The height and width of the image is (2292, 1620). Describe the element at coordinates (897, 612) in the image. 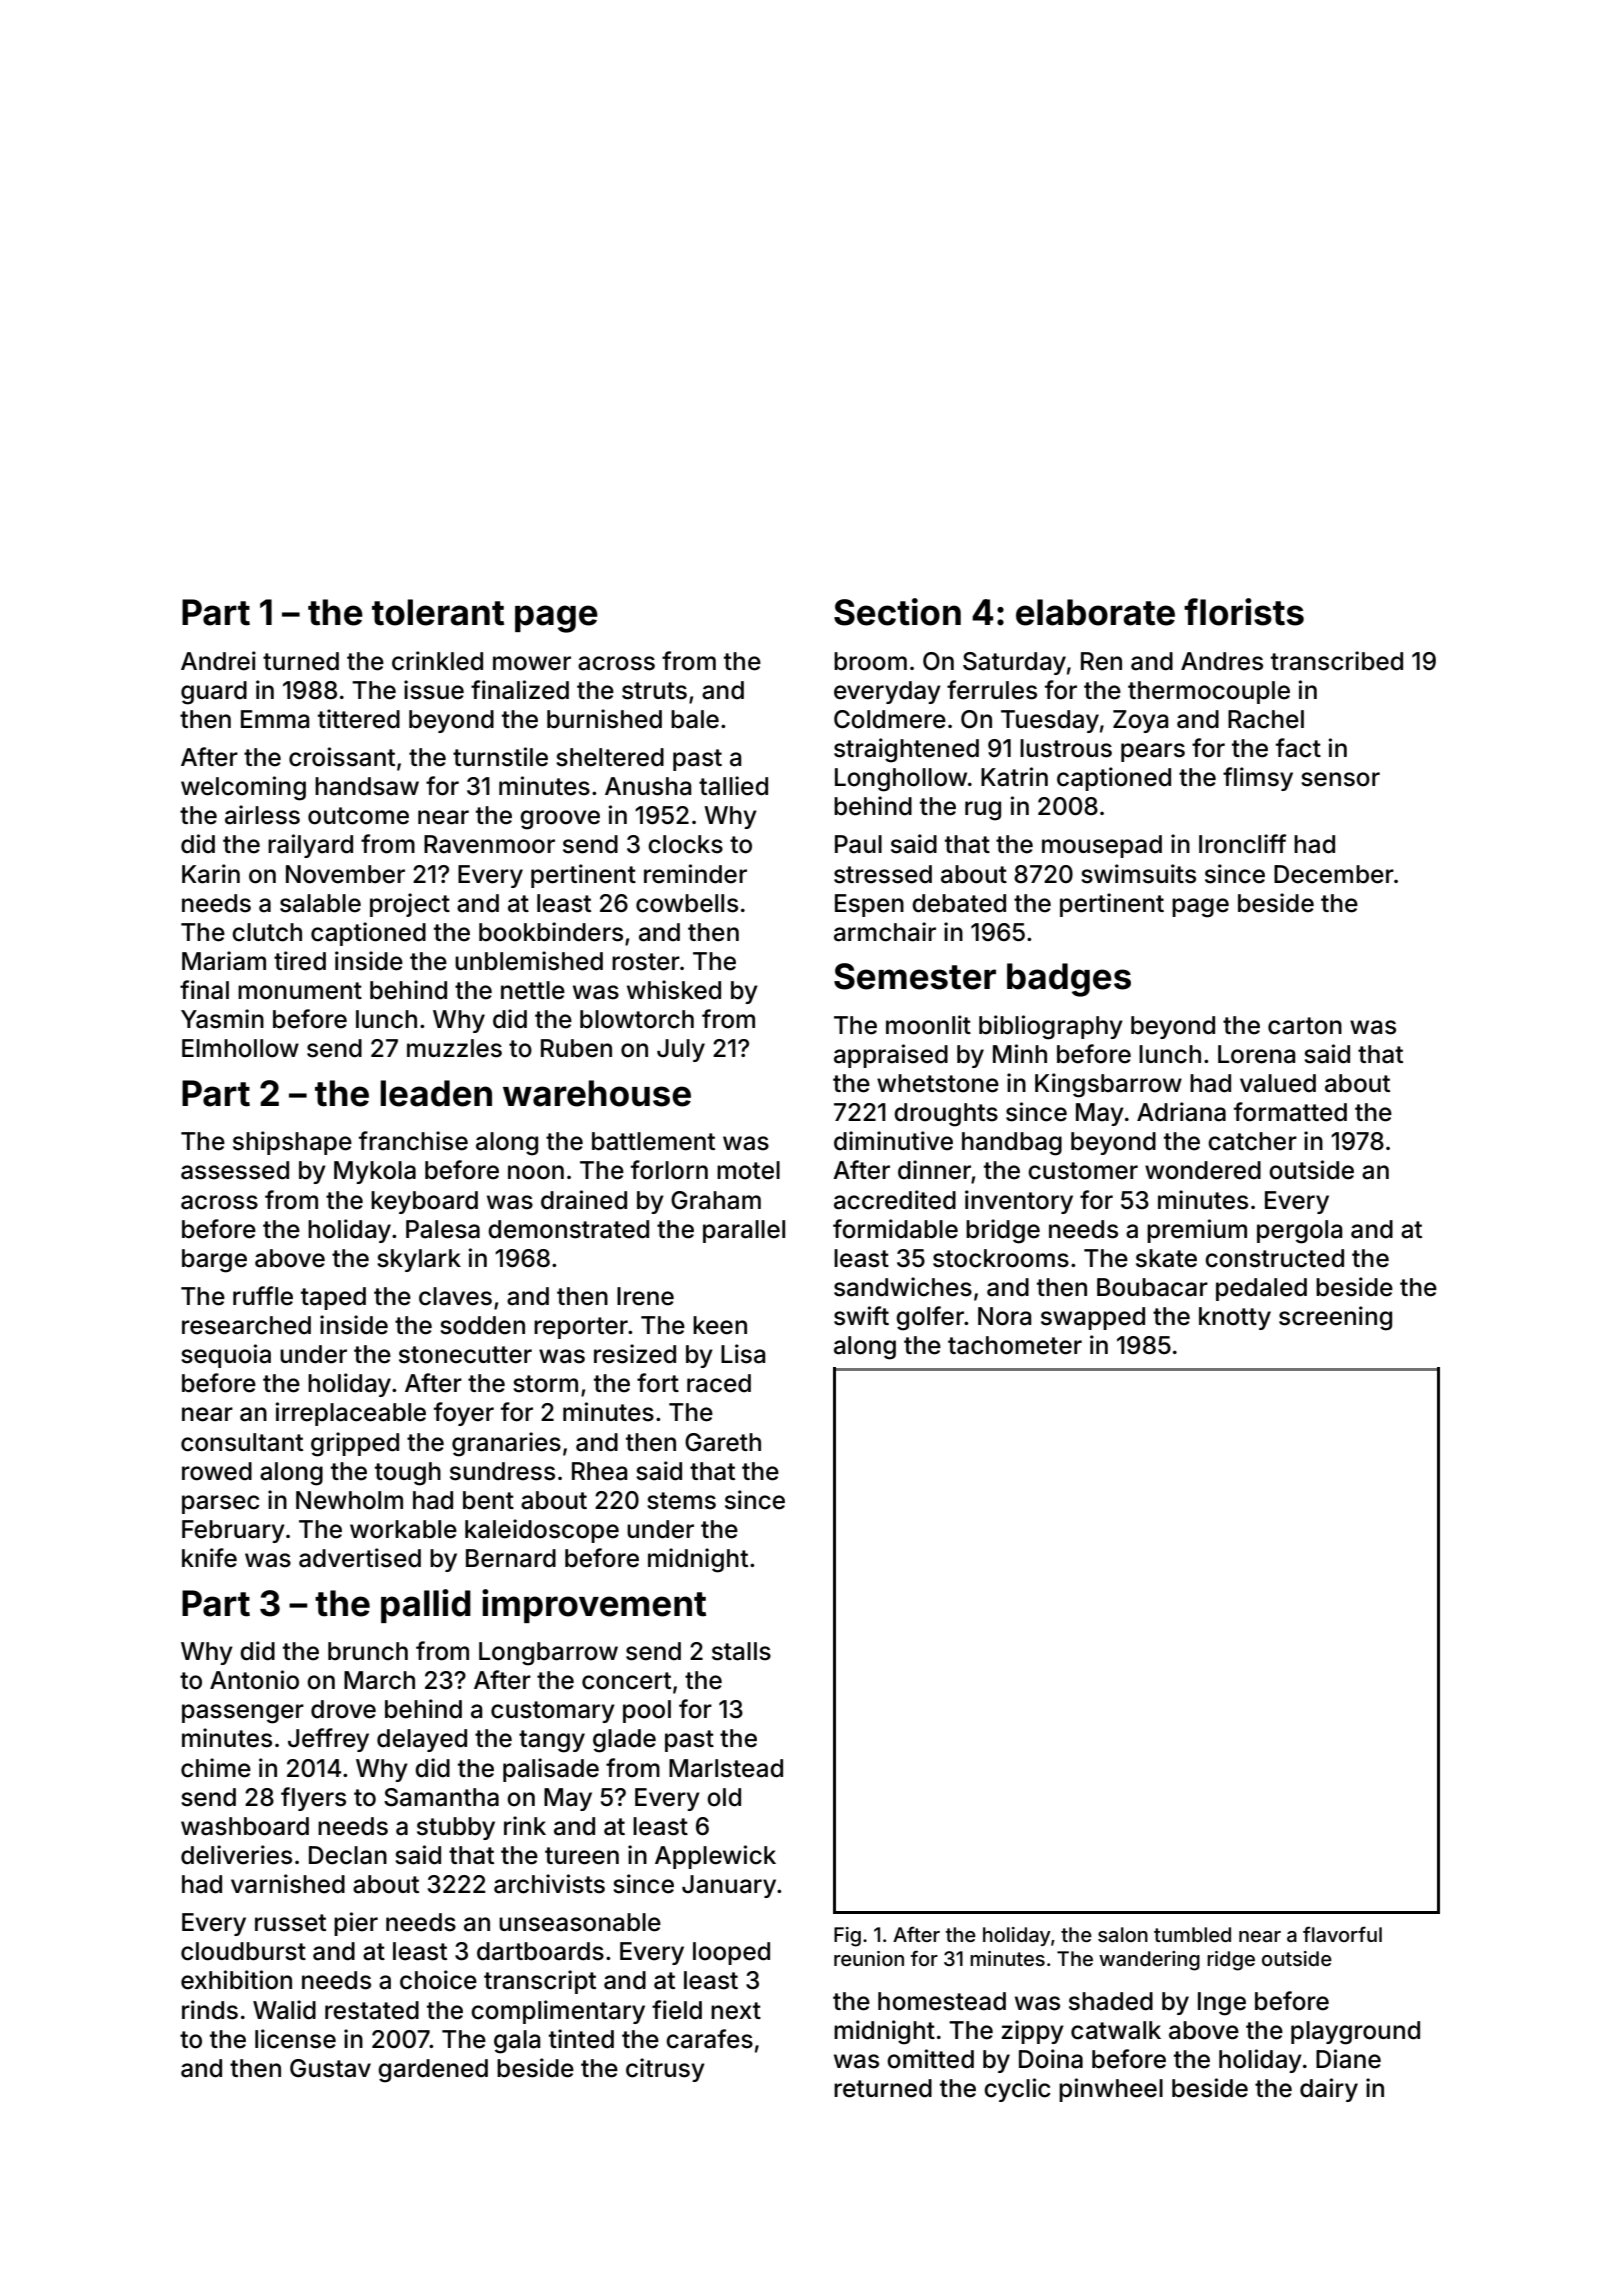

I see `Section` at that location.
